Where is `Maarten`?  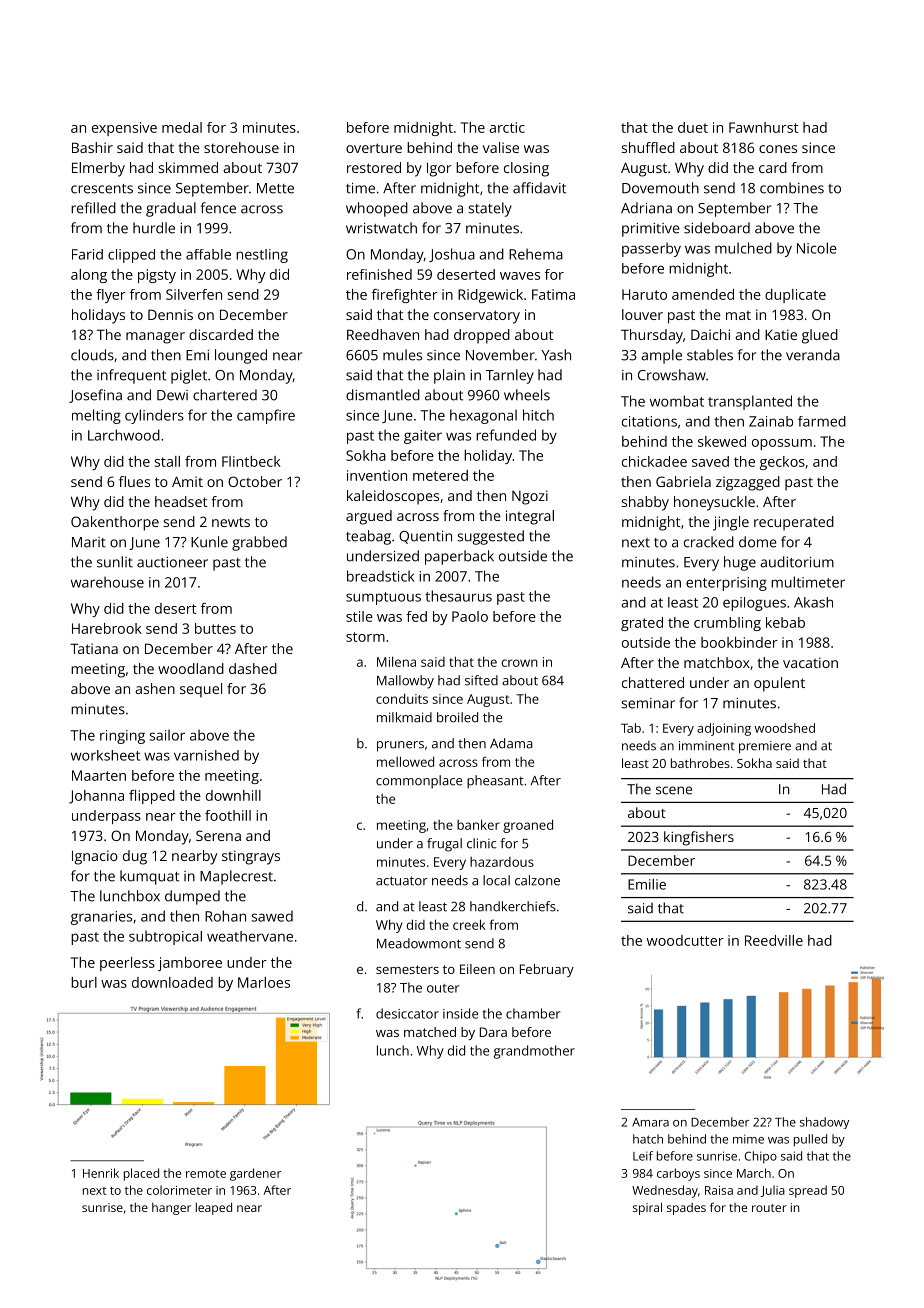 Maarten is located at coordinates (99, 775).
